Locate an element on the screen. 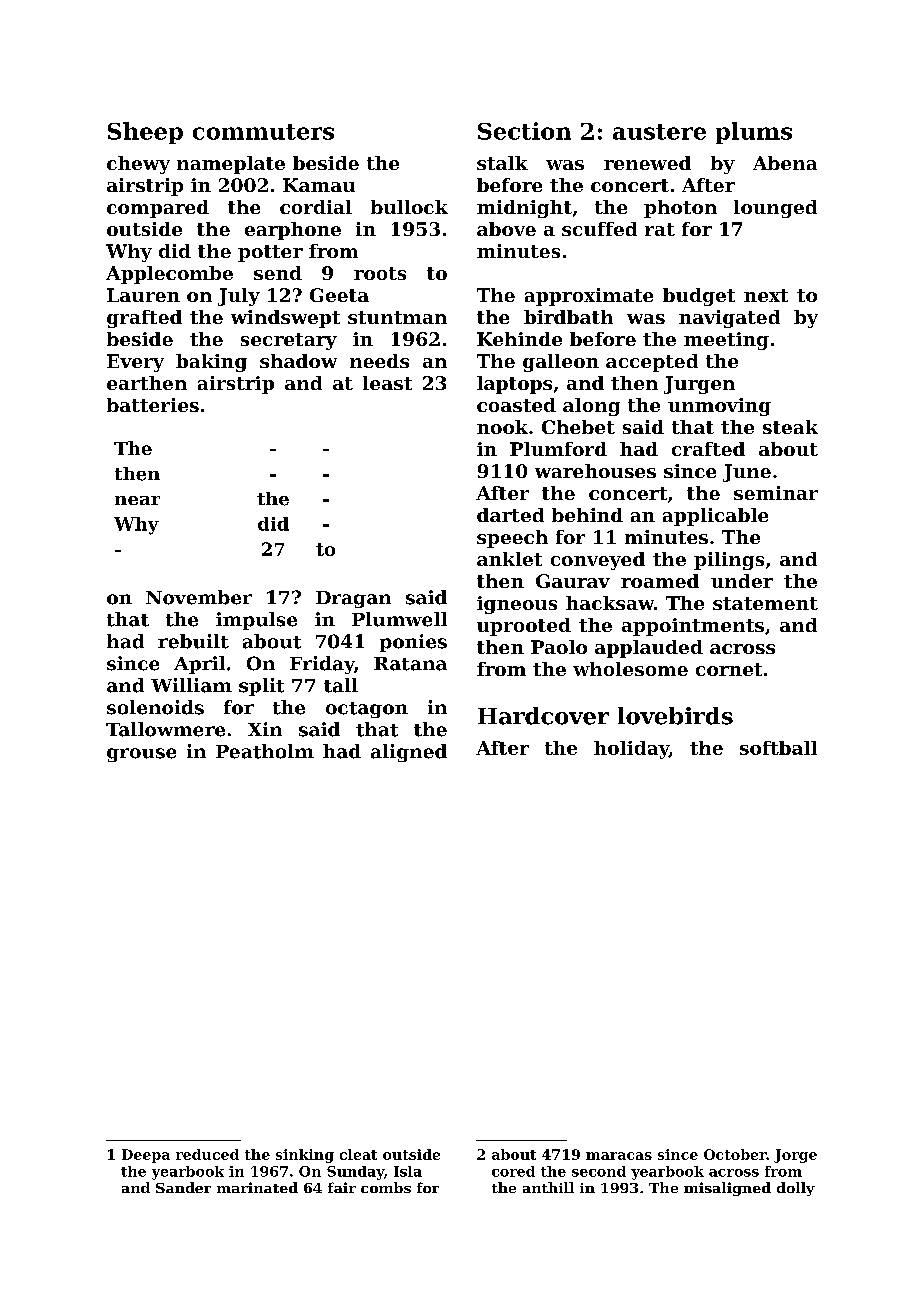  Sander is located at coordinates (183, 1187).
